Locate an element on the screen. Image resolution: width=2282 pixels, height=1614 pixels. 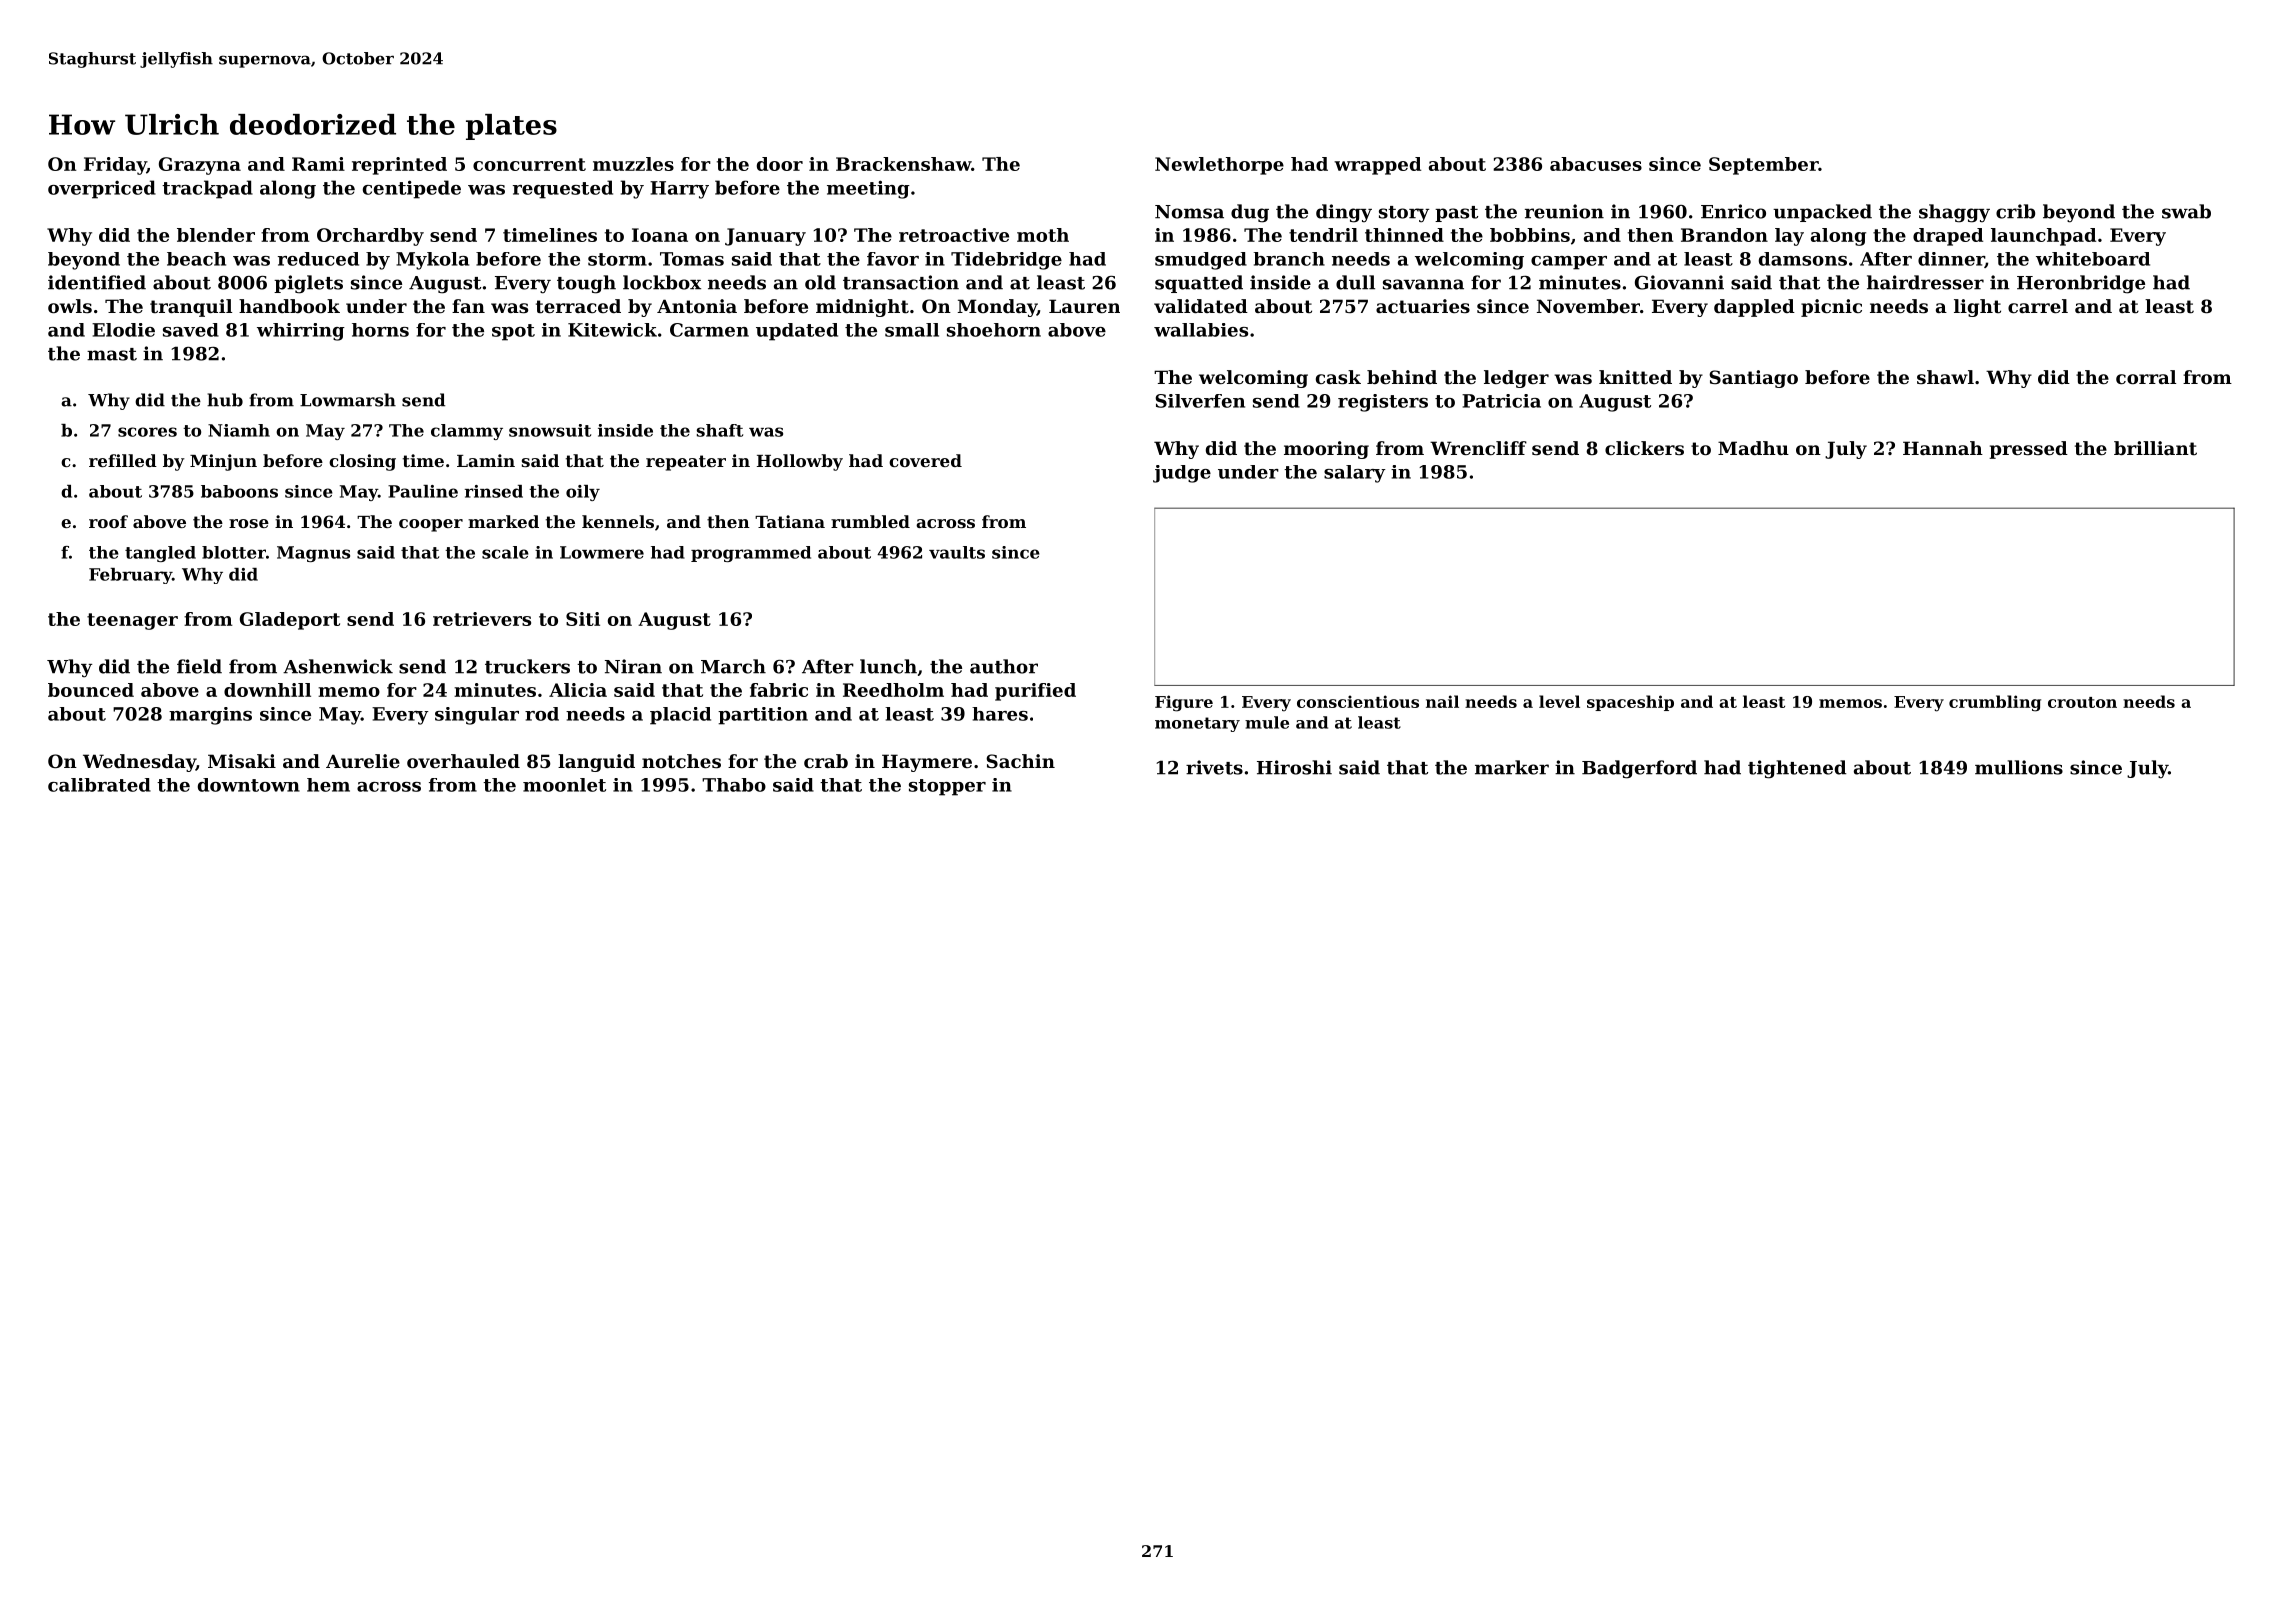
Newlethorpe is located at coordinates (1219, 166).
